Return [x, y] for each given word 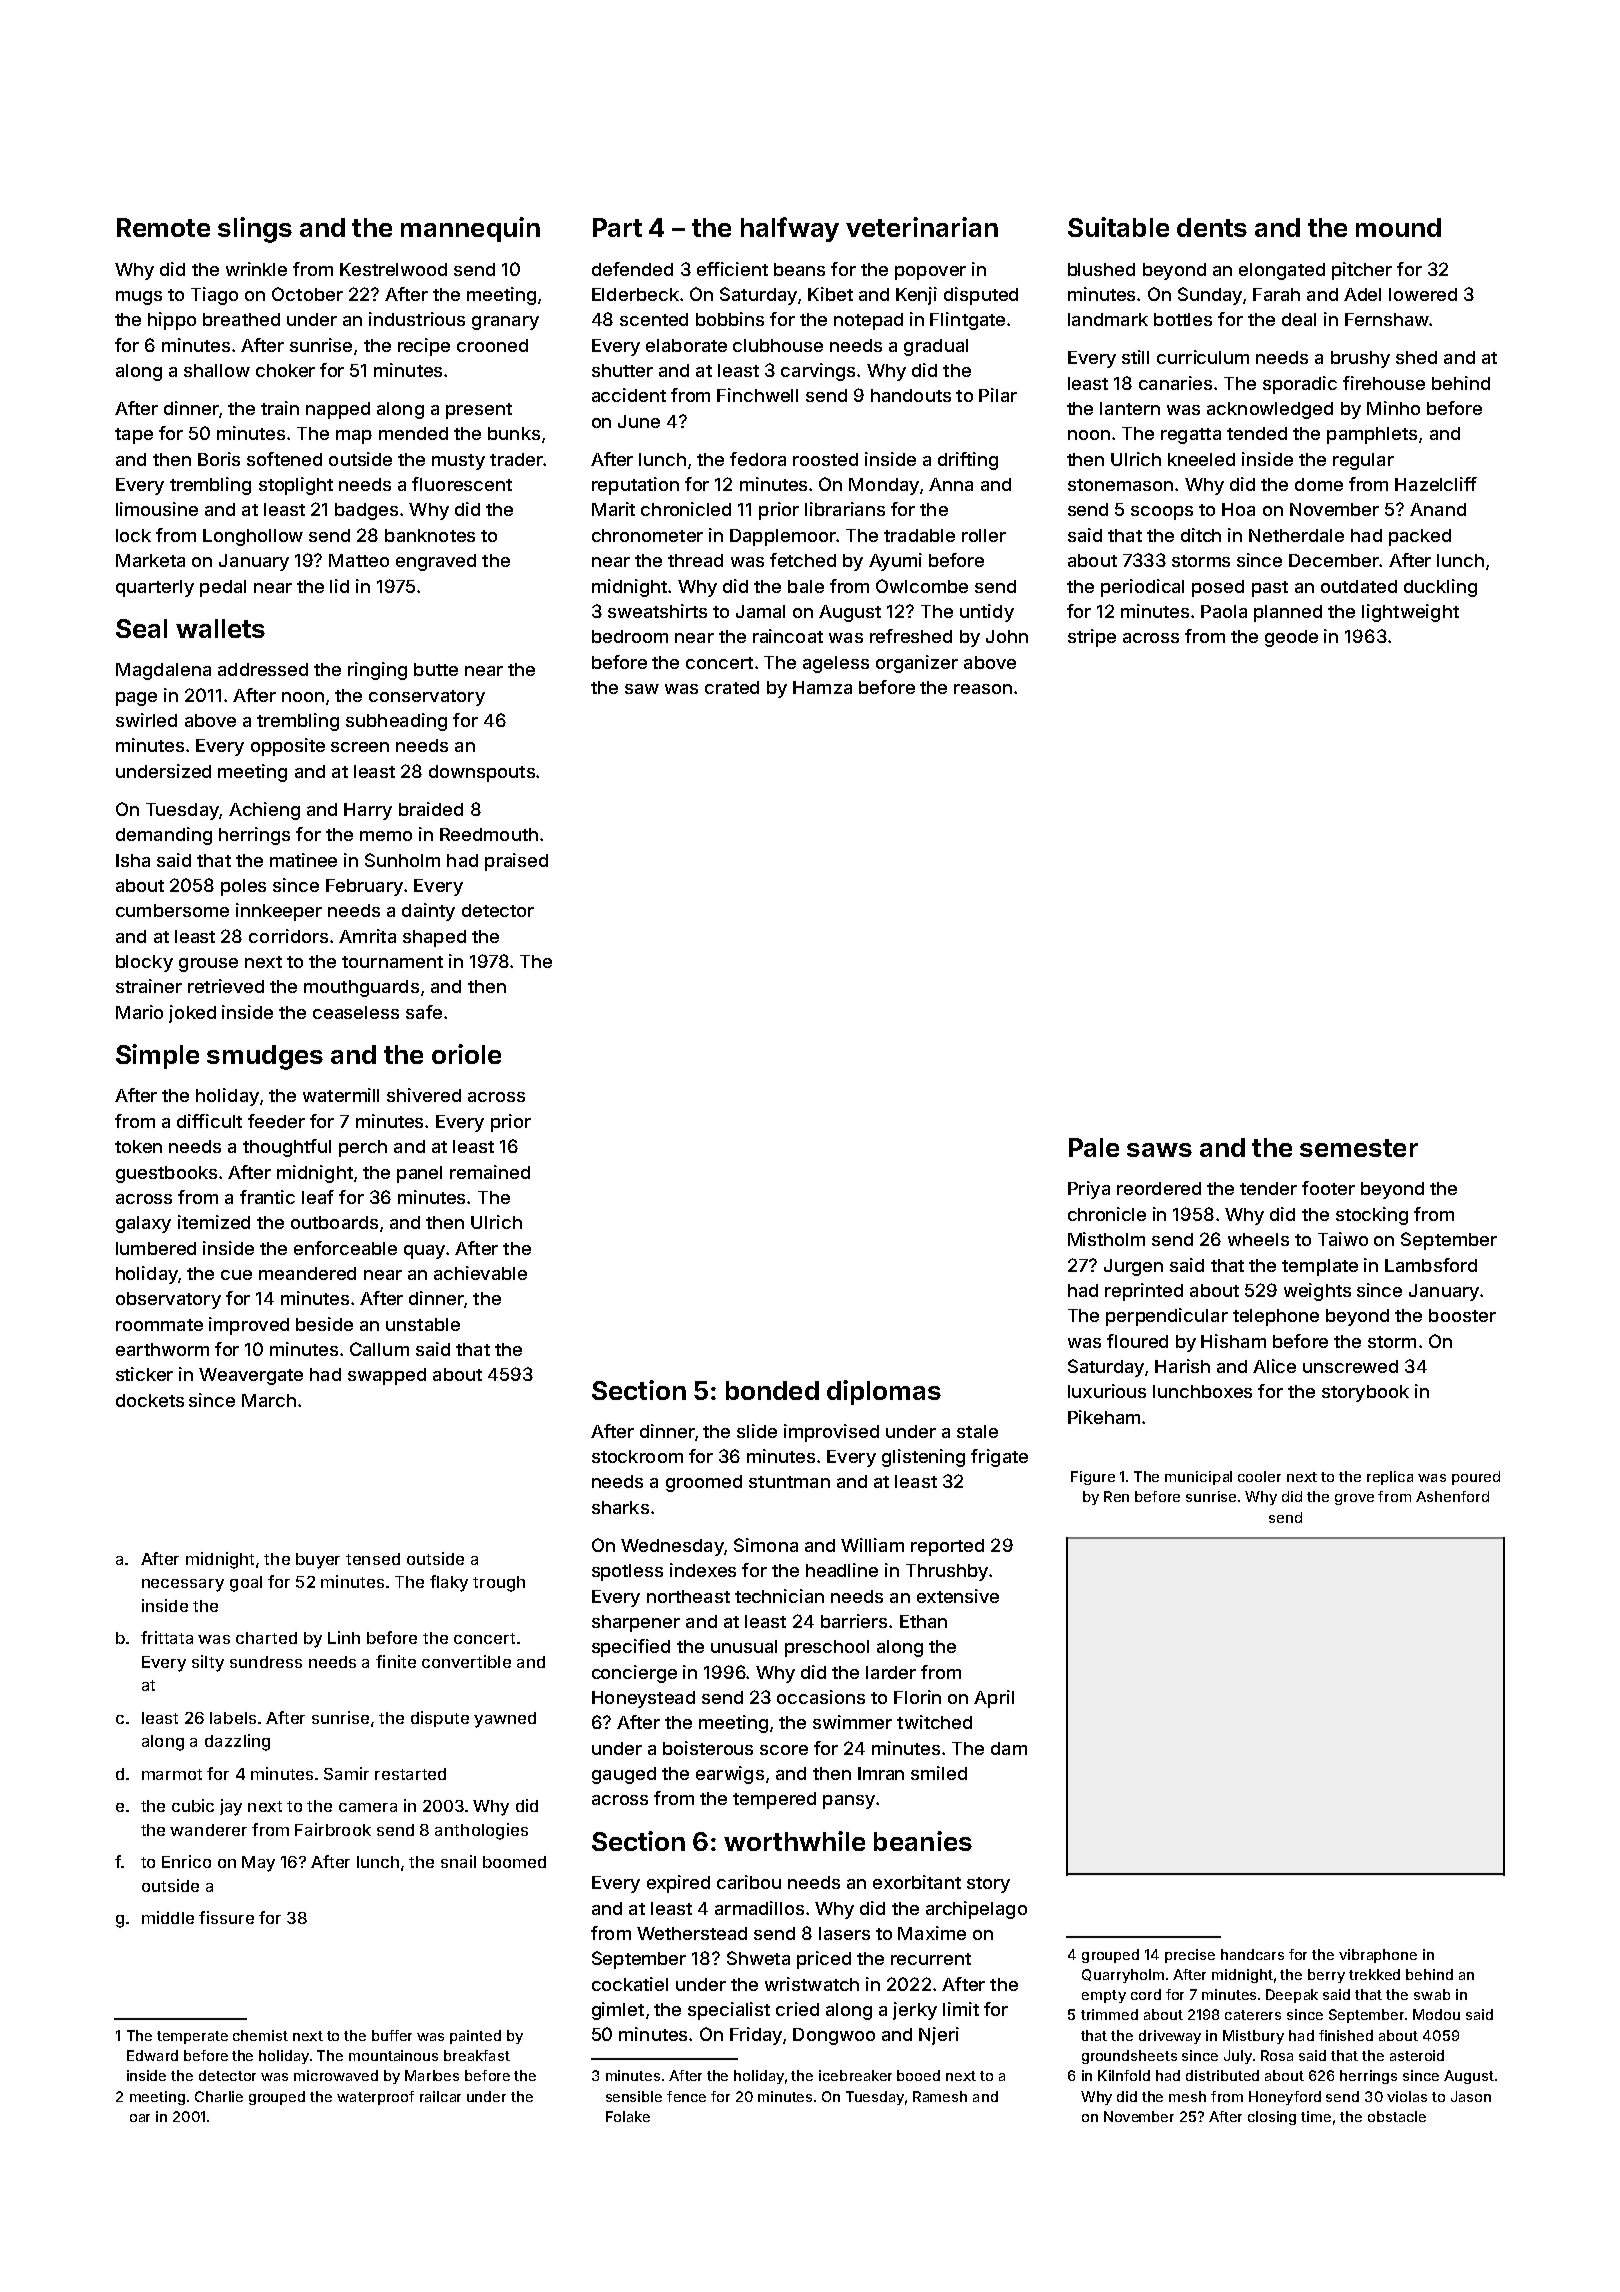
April [994, 1699]
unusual [744, 1646]
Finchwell [757, 395]
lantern [1130, 408]
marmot [172, 1774]
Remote [163, 227]
